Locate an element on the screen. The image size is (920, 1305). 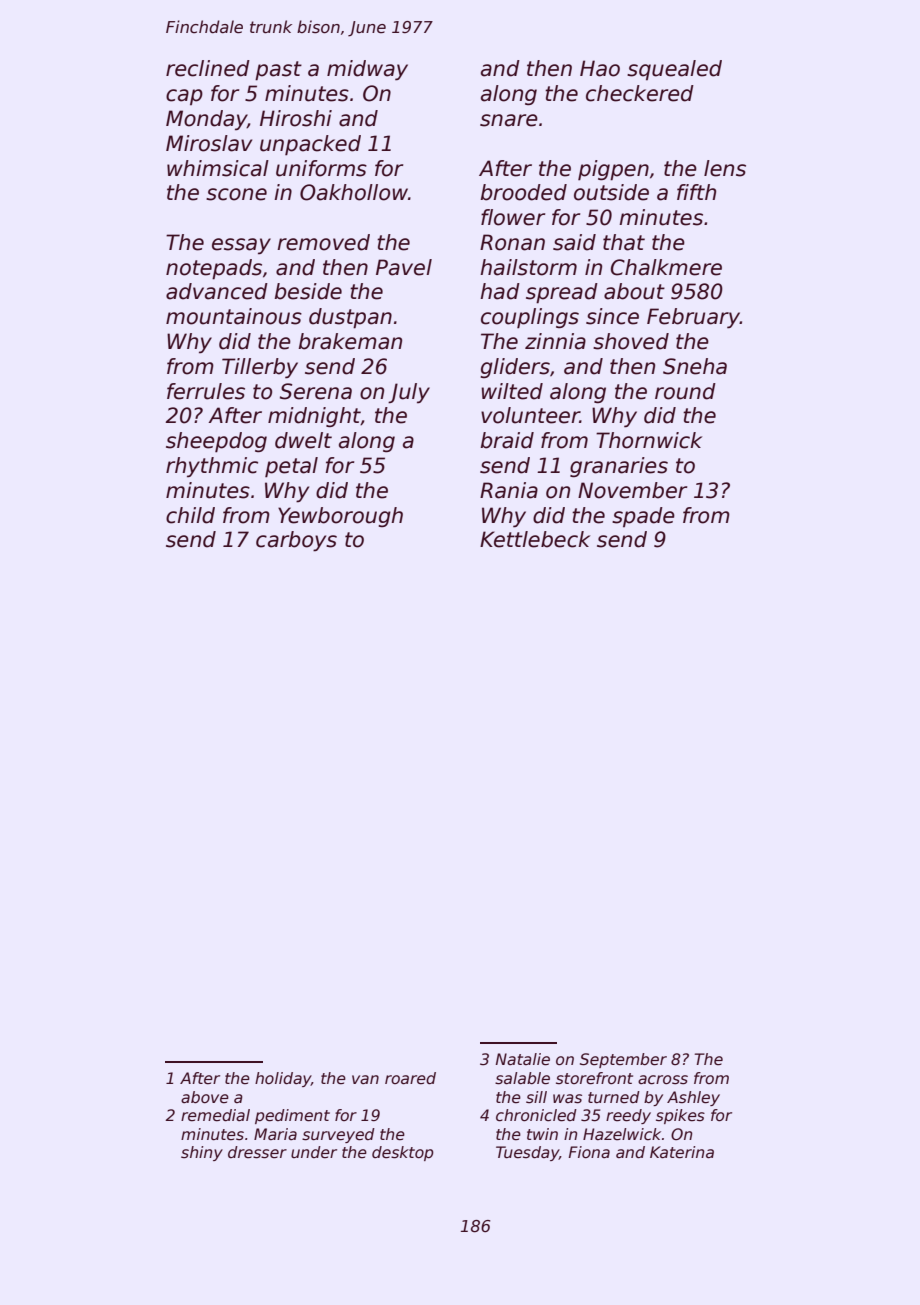
sheepdog is located at coordinates (216, 442).
